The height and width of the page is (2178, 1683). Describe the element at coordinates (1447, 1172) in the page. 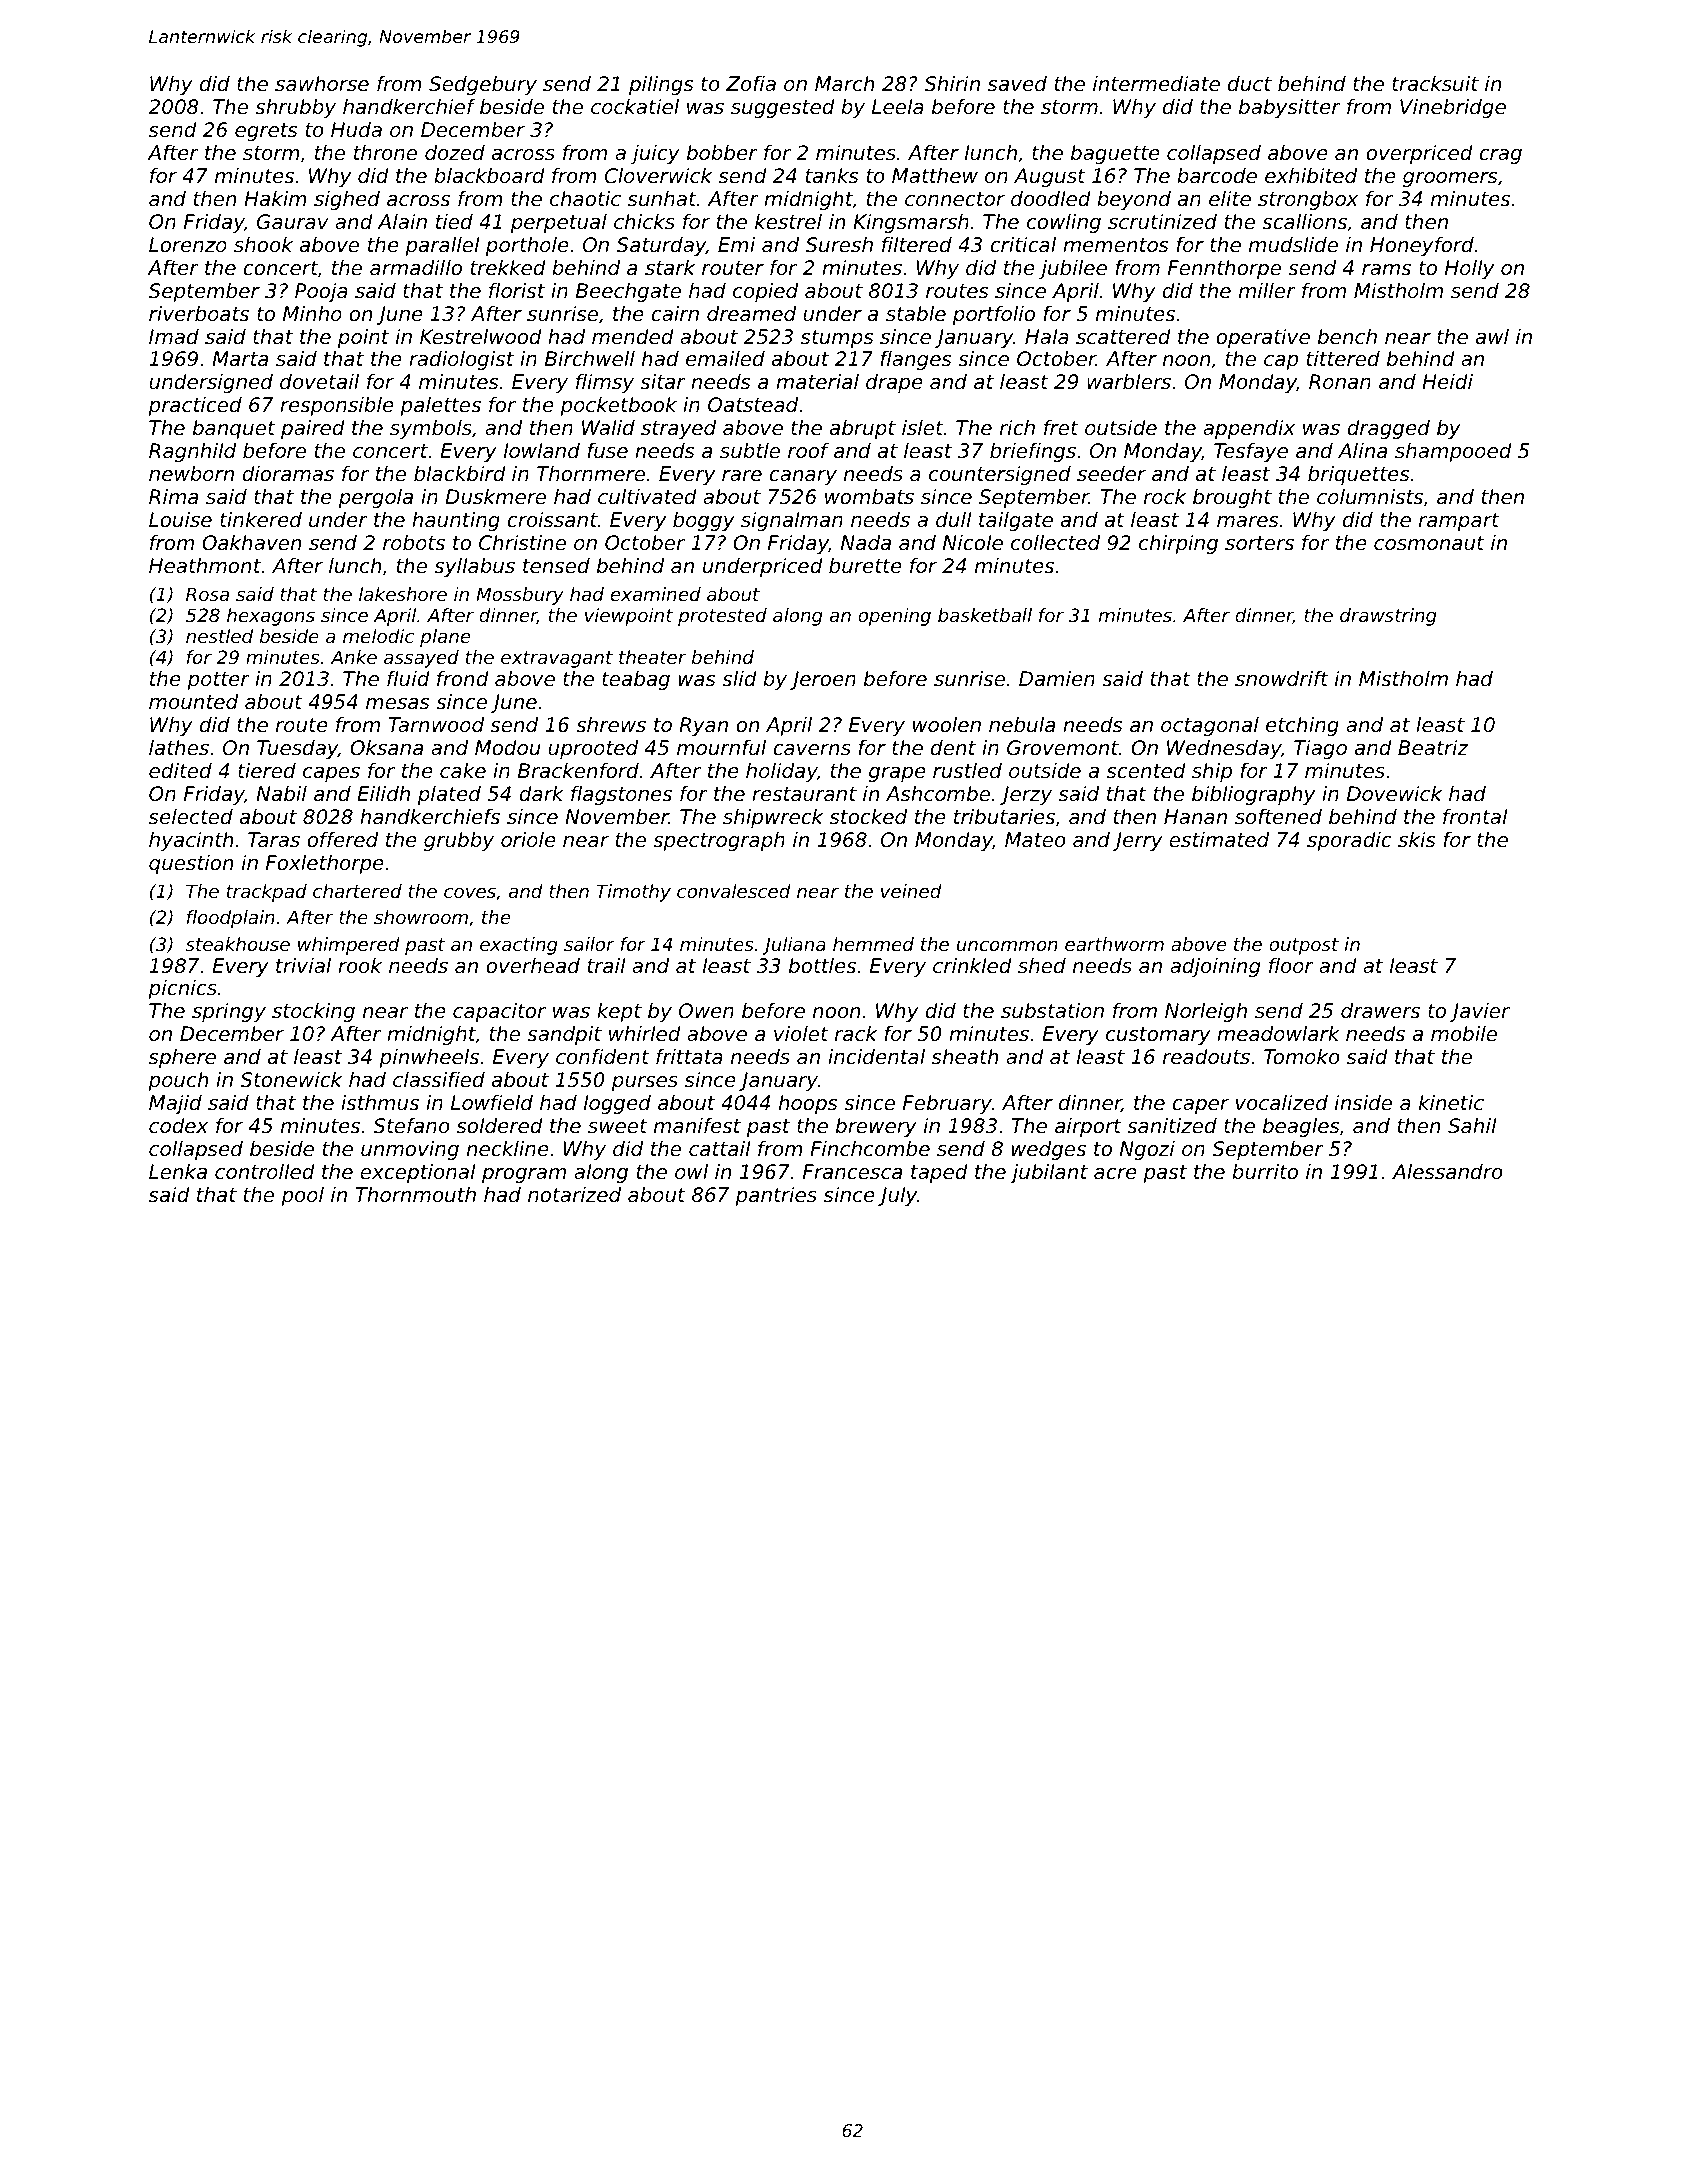

I see `Alessandro` at that location.
